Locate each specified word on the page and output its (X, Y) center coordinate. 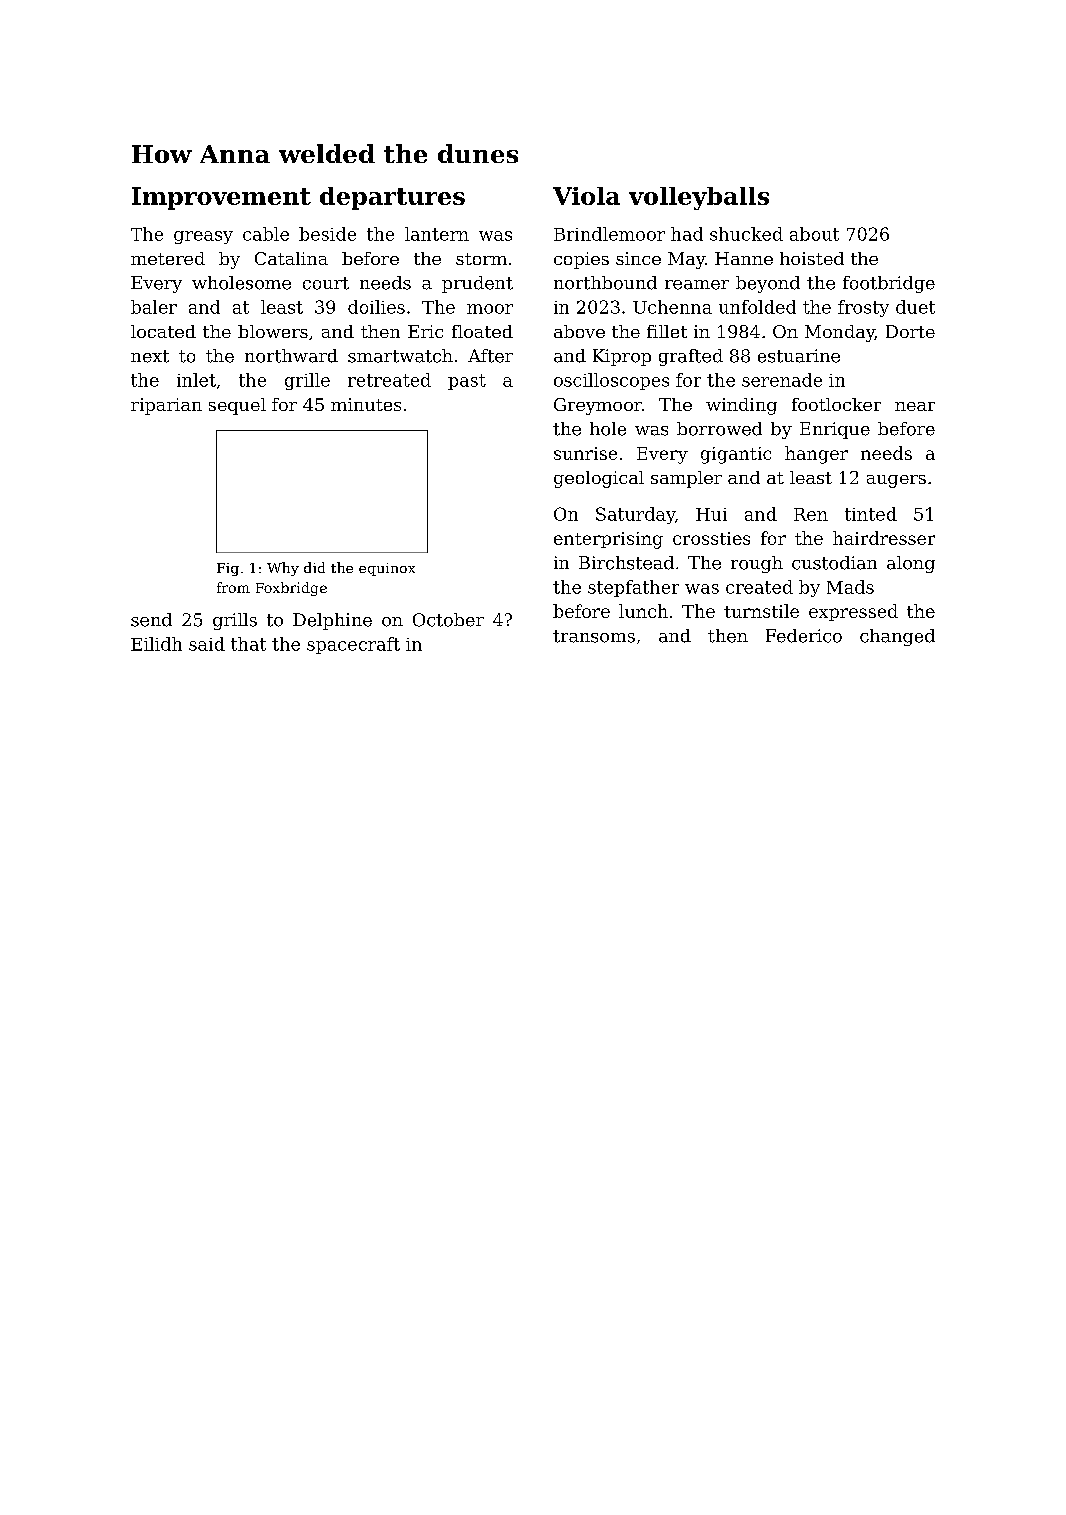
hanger (816, 455)
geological (599, 479)
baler (154, 307)
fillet (667, 331)
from (233, 587)
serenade (782, 380)
